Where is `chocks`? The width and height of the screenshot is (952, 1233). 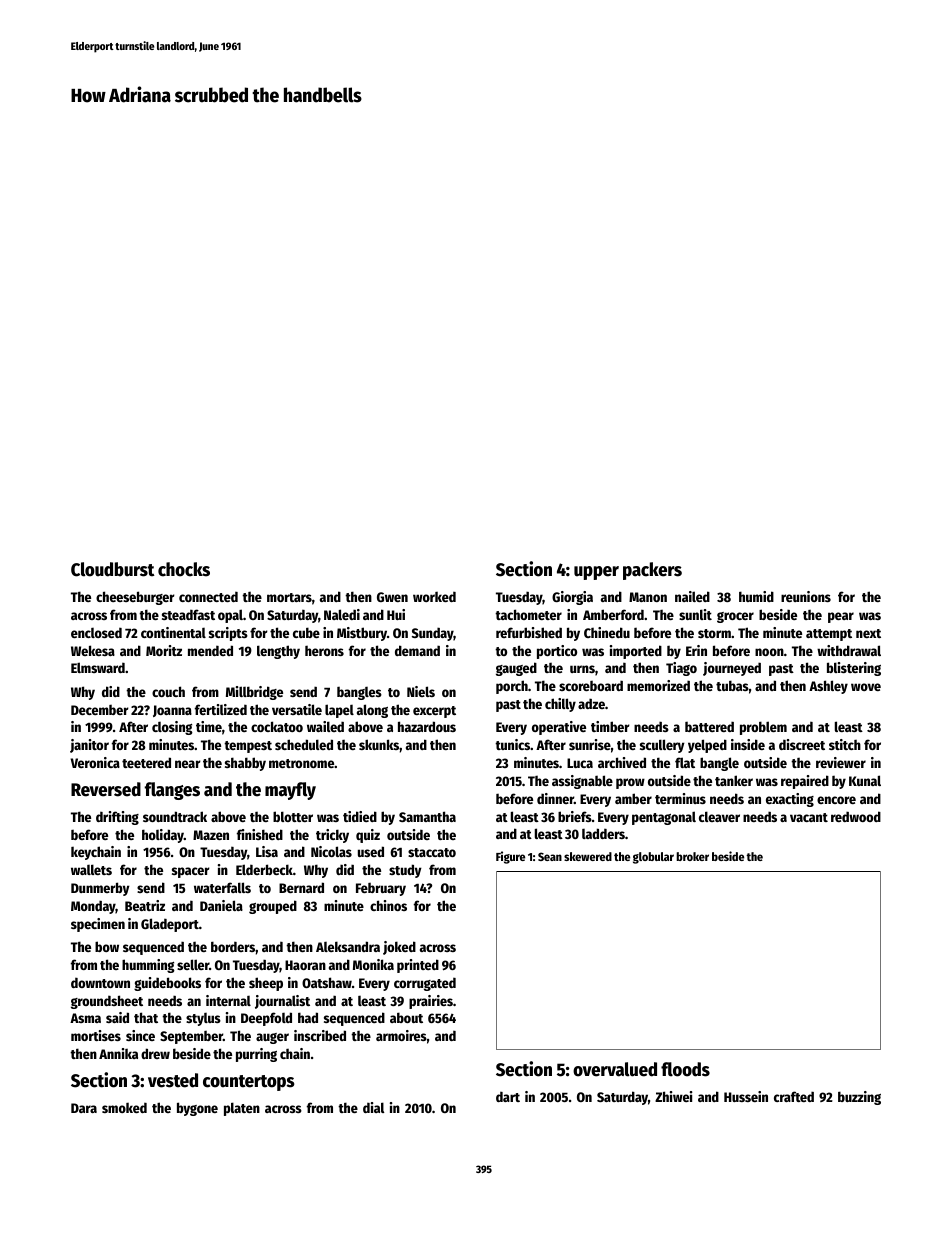
chocks is located at coordinates (184, 569).
